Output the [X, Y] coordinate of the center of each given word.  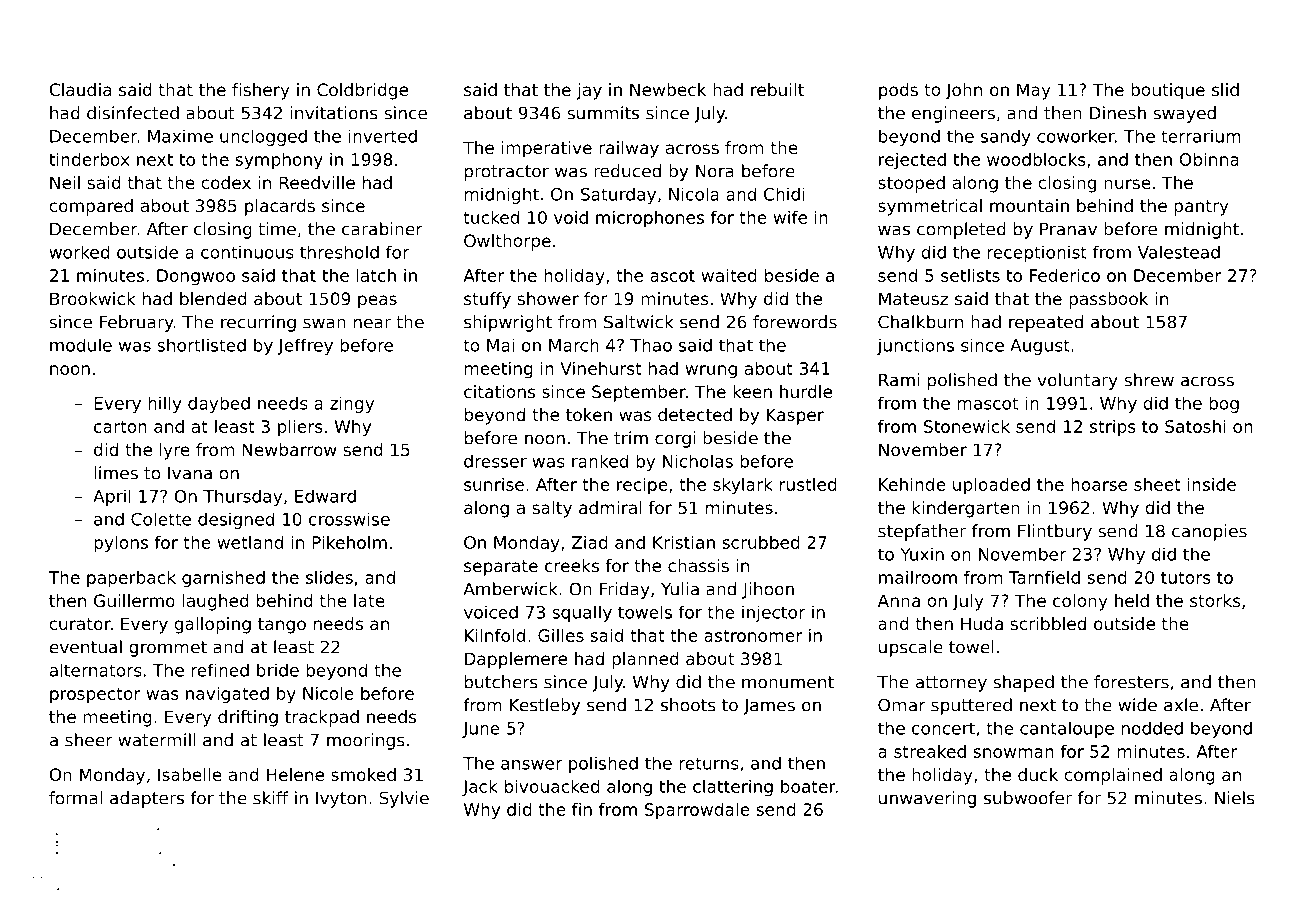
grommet [168, 649]
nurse [1127, 184]
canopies [1209, 532]
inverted [383, 136]
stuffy [487, 300]
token [589, 414]
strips [1113, 428]
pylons [121, 544]
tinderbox [89, 159]
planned [645, 660]
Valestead [1179, 252]
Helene [295, 774]
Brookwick [93, 298]
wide [1137, 705]
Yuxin [922, 554]
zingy [352, 404]
